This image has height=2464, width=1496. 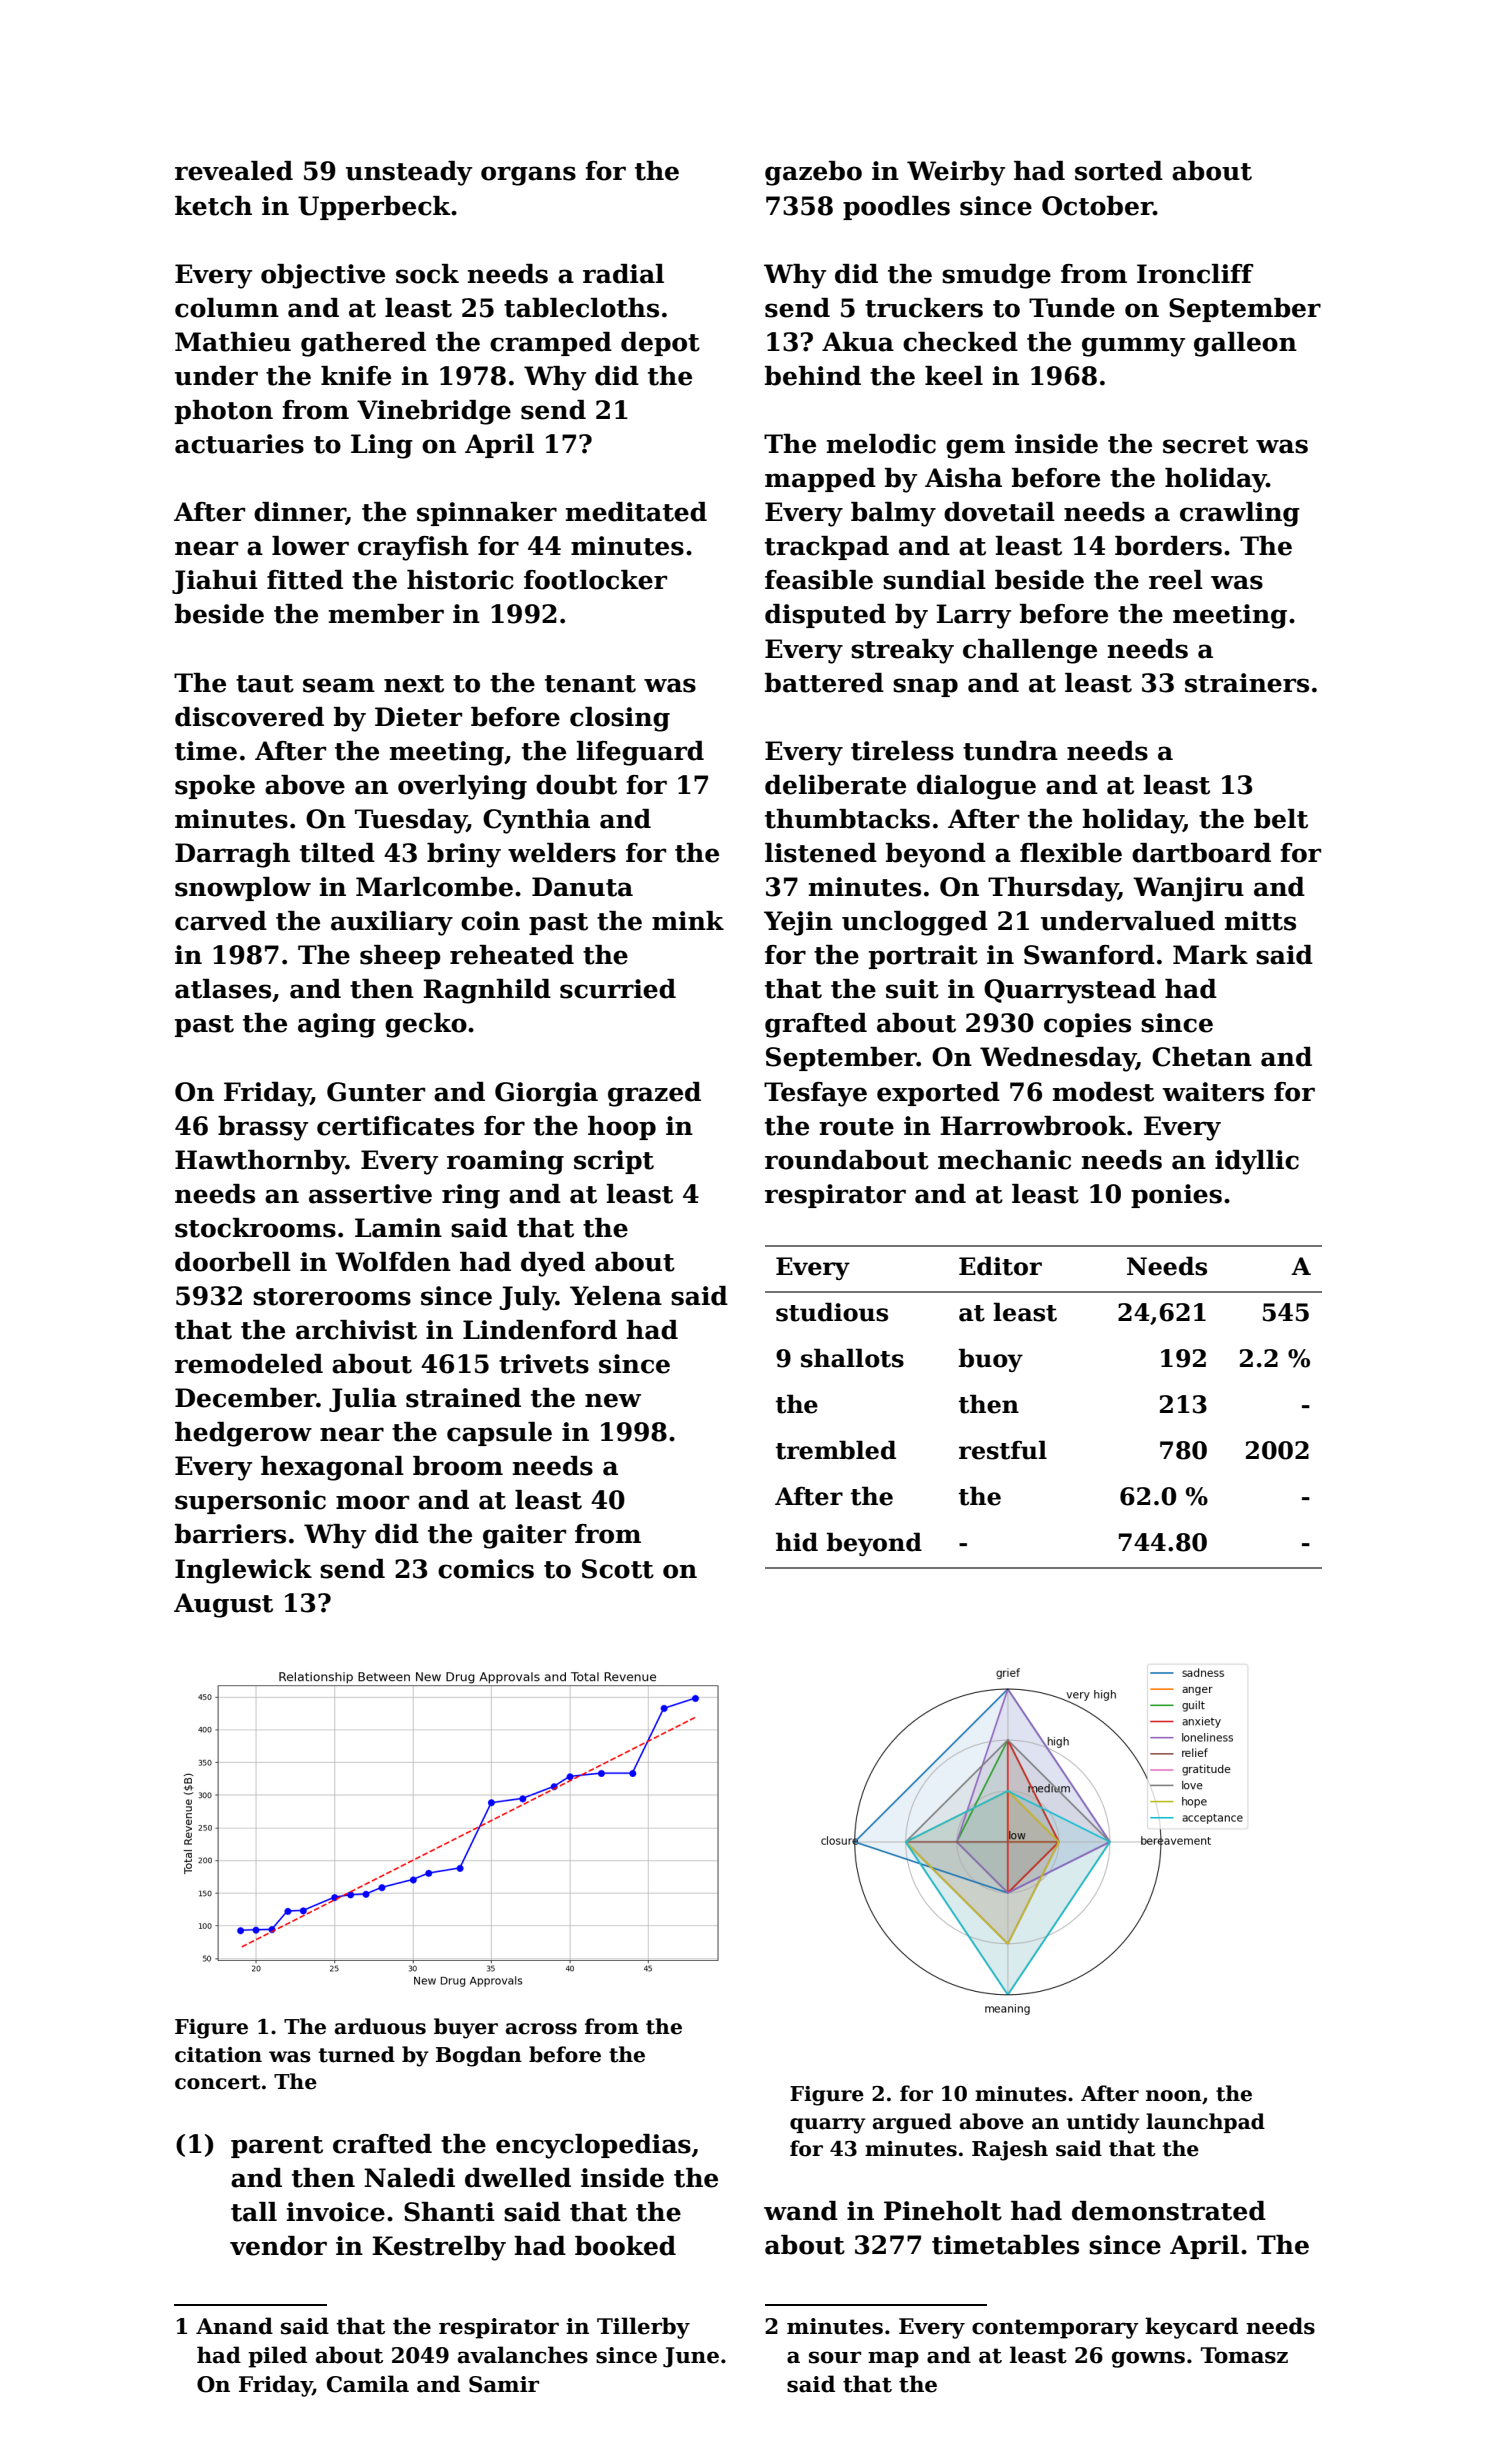 What do you see at coordinates (820, 480) in the image?
I see `mapped` at bounding box center [820, 480].
